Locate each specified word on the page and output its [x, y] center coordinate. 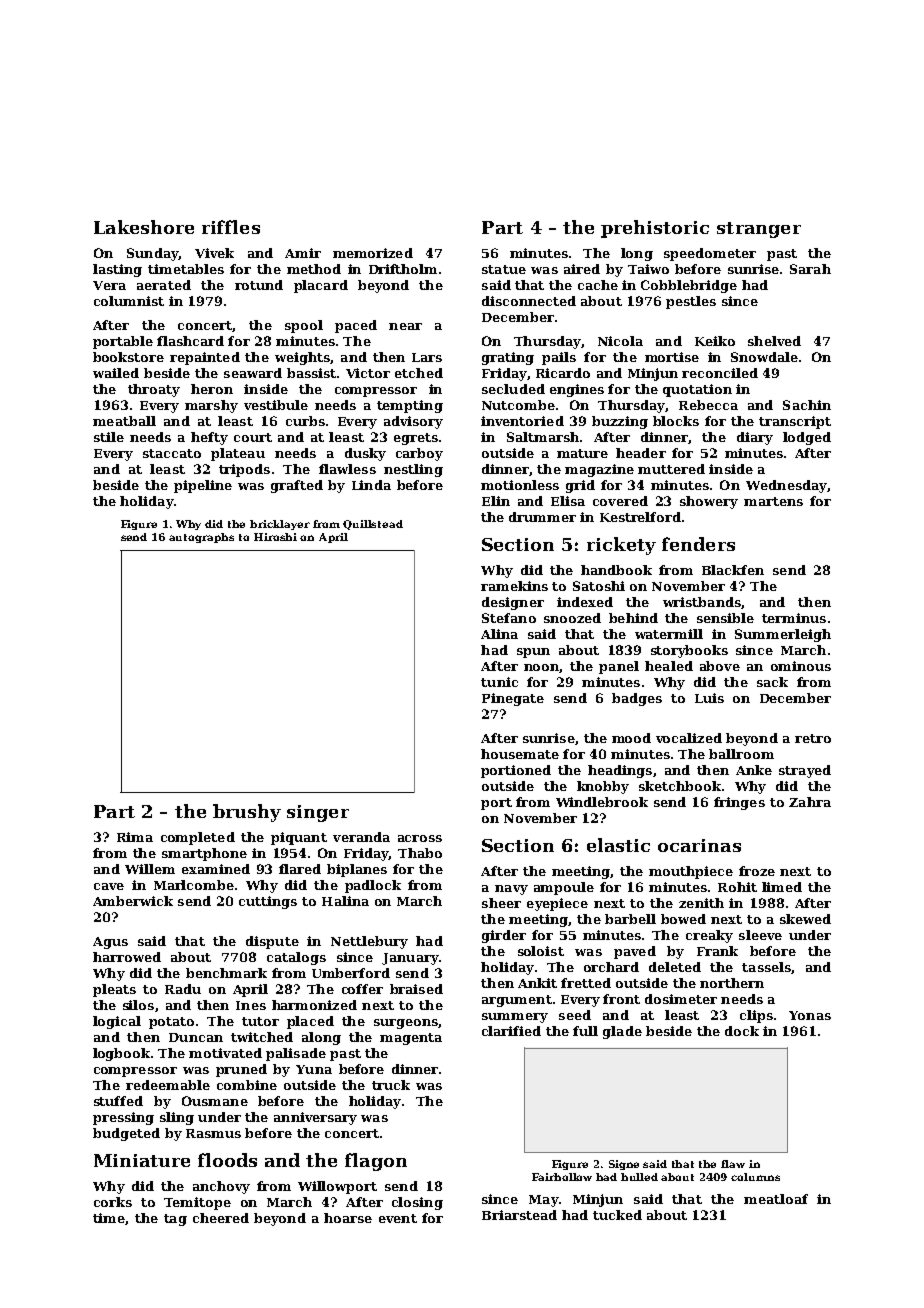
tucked [617, 1215]
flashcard [190, 341]
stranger [759, 230]
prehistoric [655, 229]
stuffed [118, 1101]
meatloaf [776, 1199]
